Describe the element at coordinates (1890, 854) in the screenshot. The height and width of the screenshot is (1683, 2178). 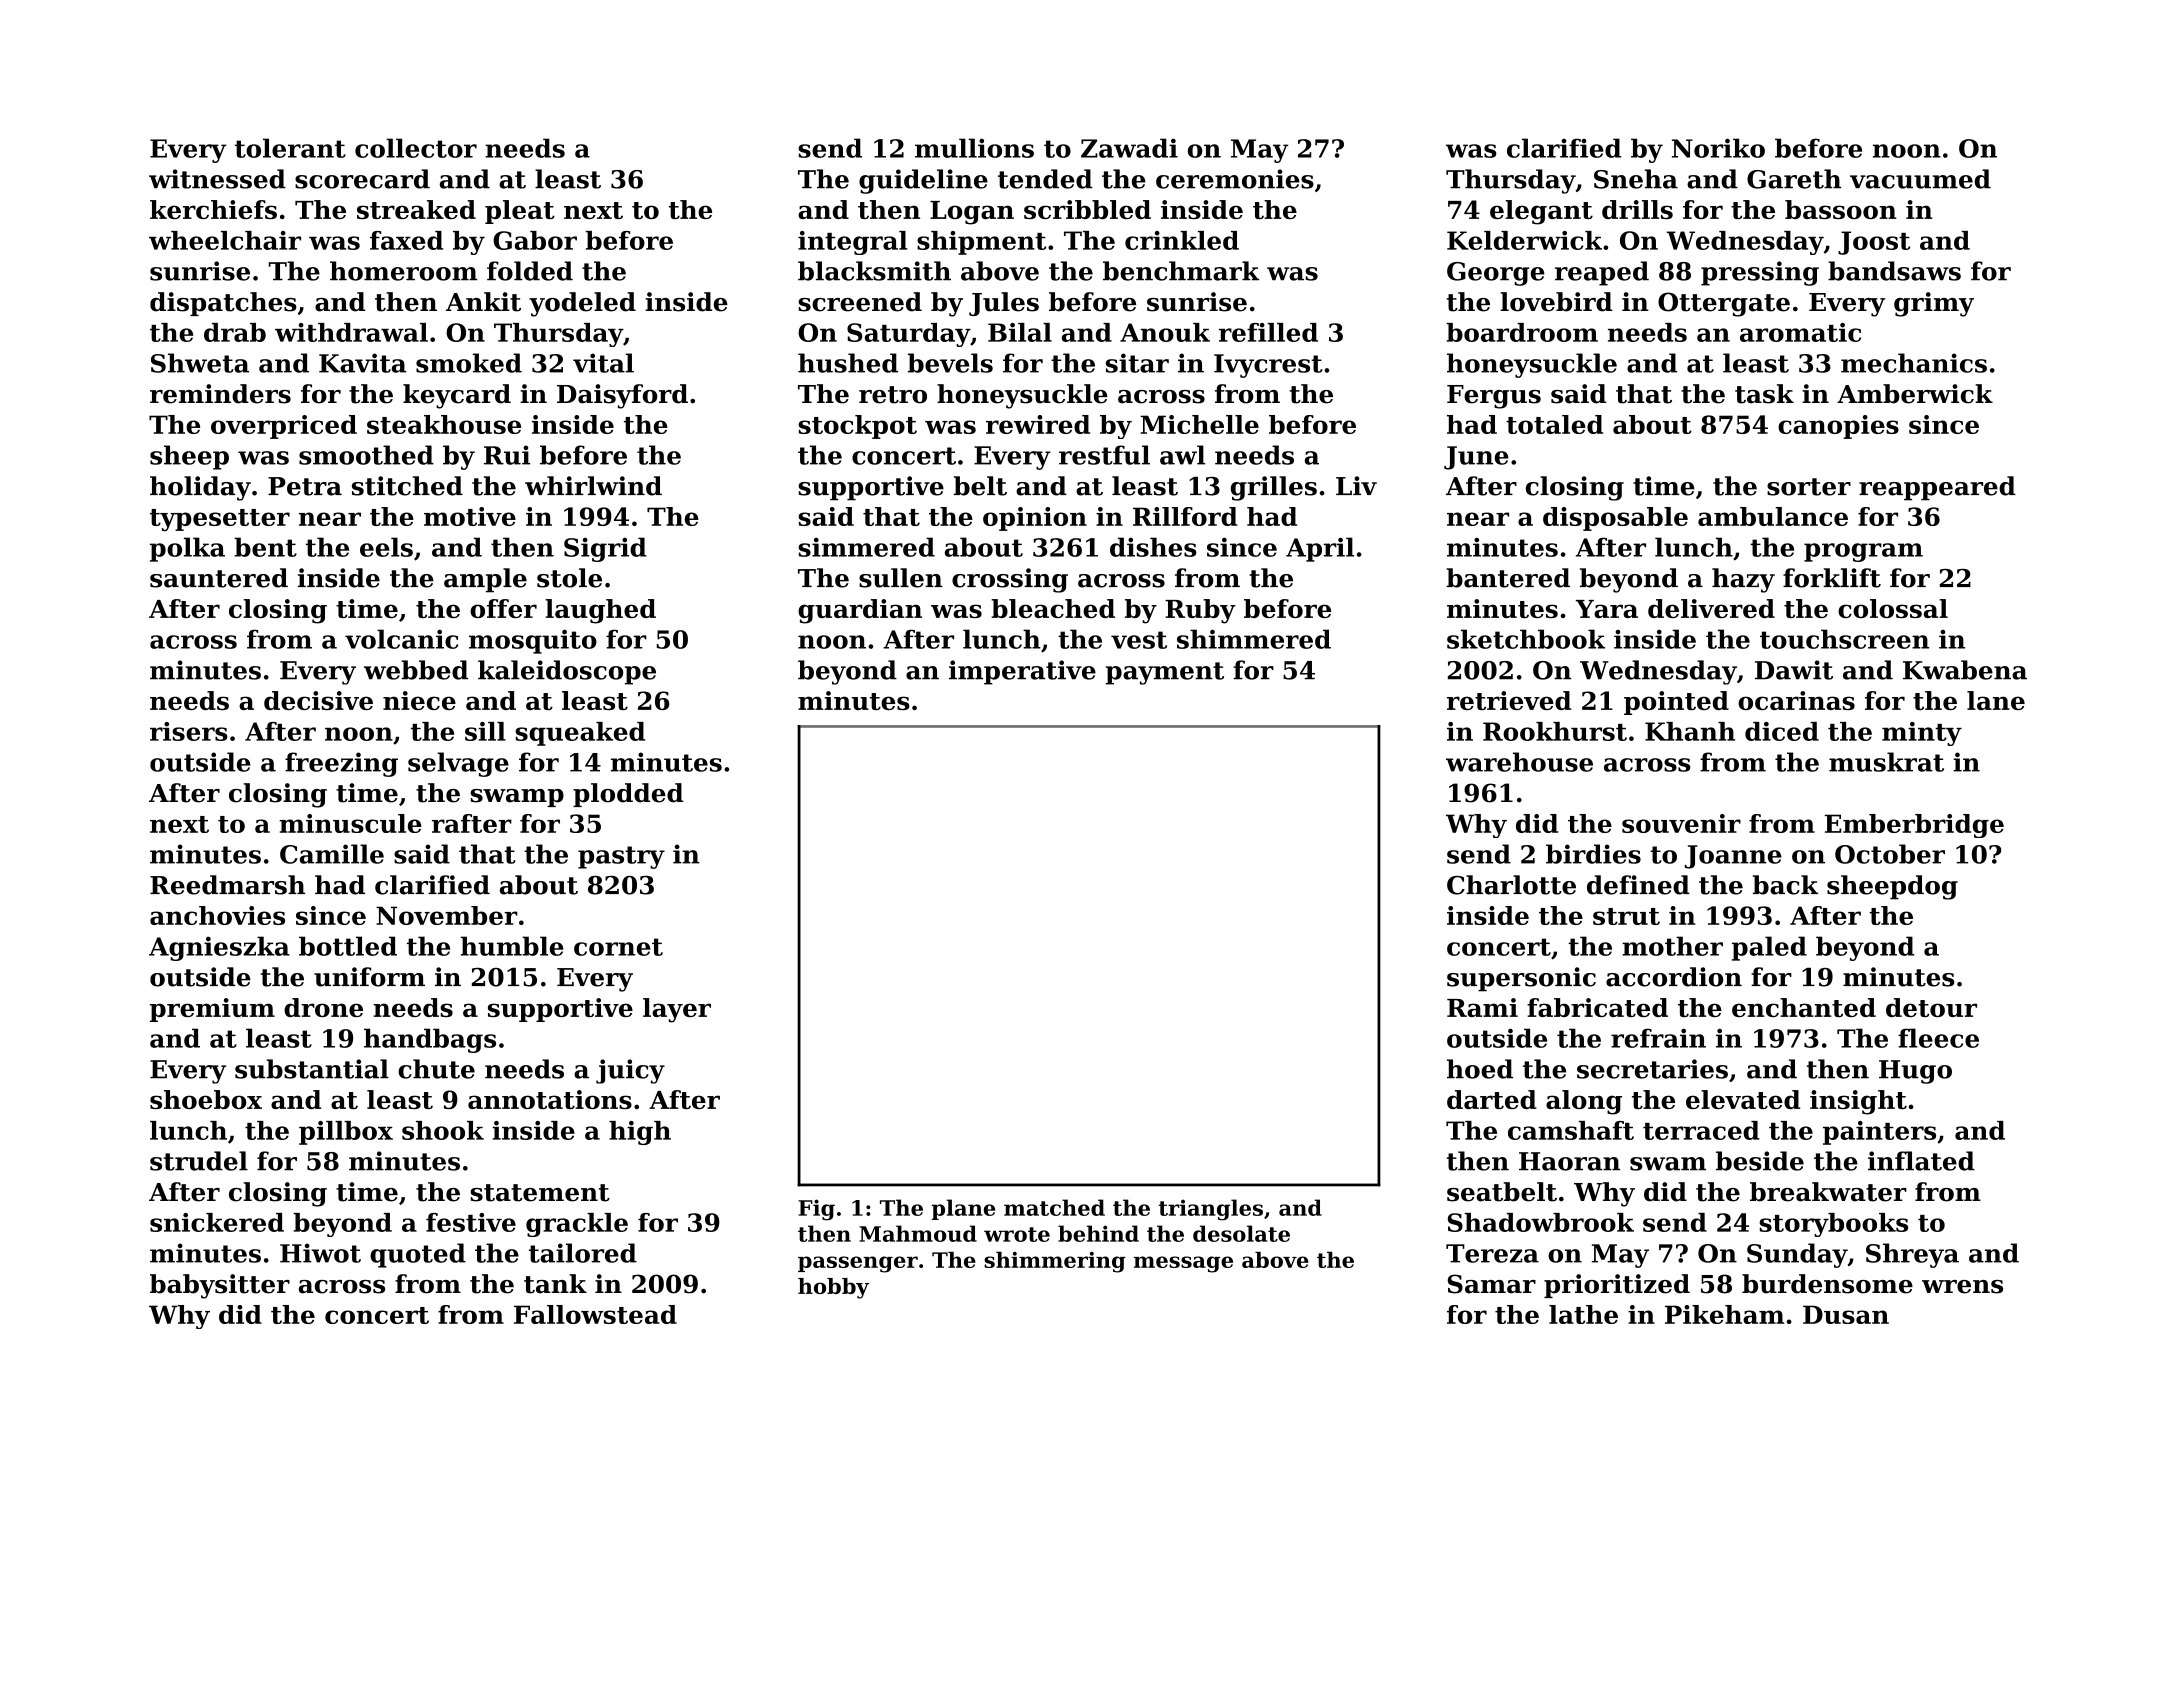
I see `October` at that location.
